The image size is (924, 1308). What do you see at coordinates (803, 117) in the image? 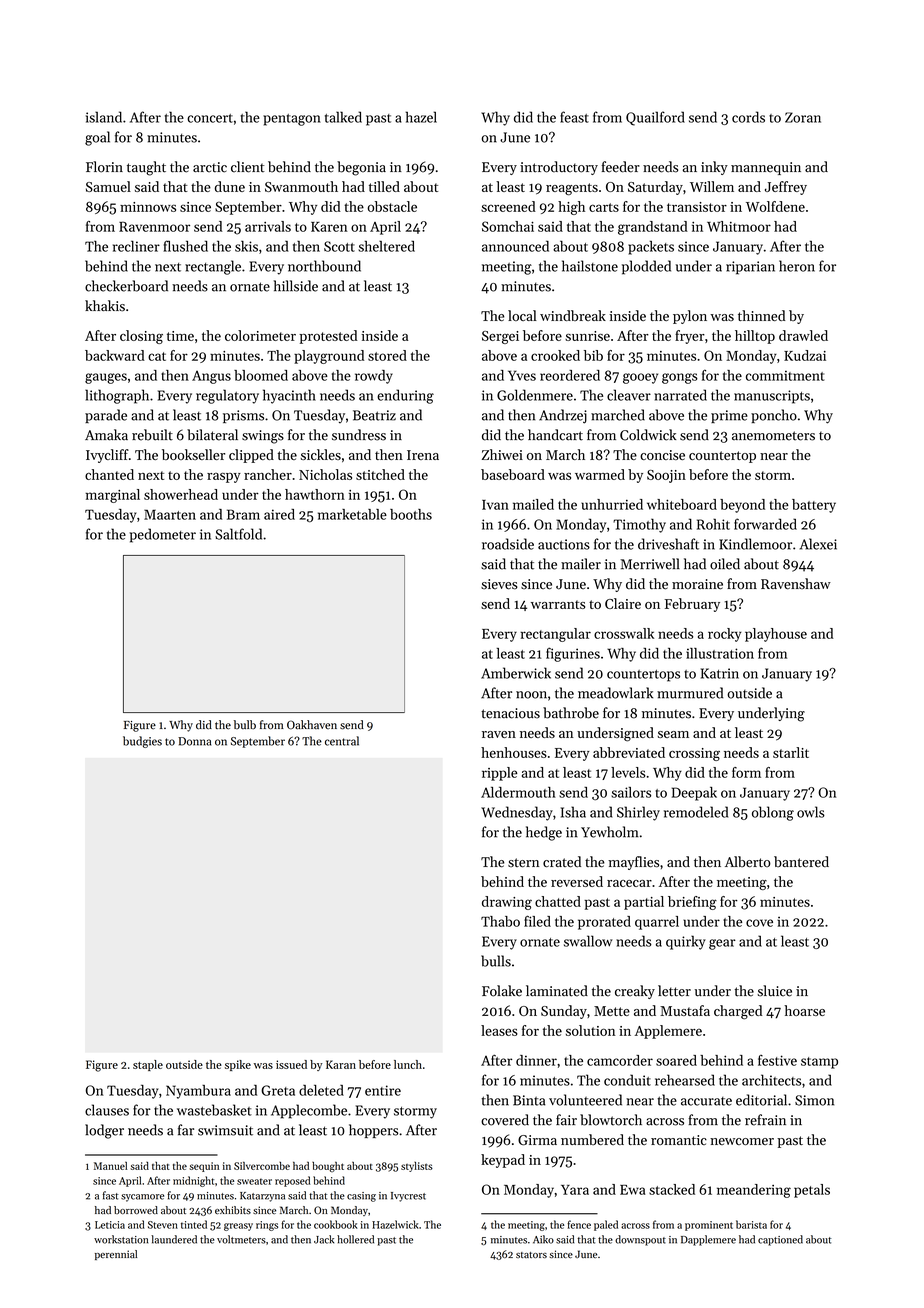
I see `Zoran` at bounding box center [803, 117].
